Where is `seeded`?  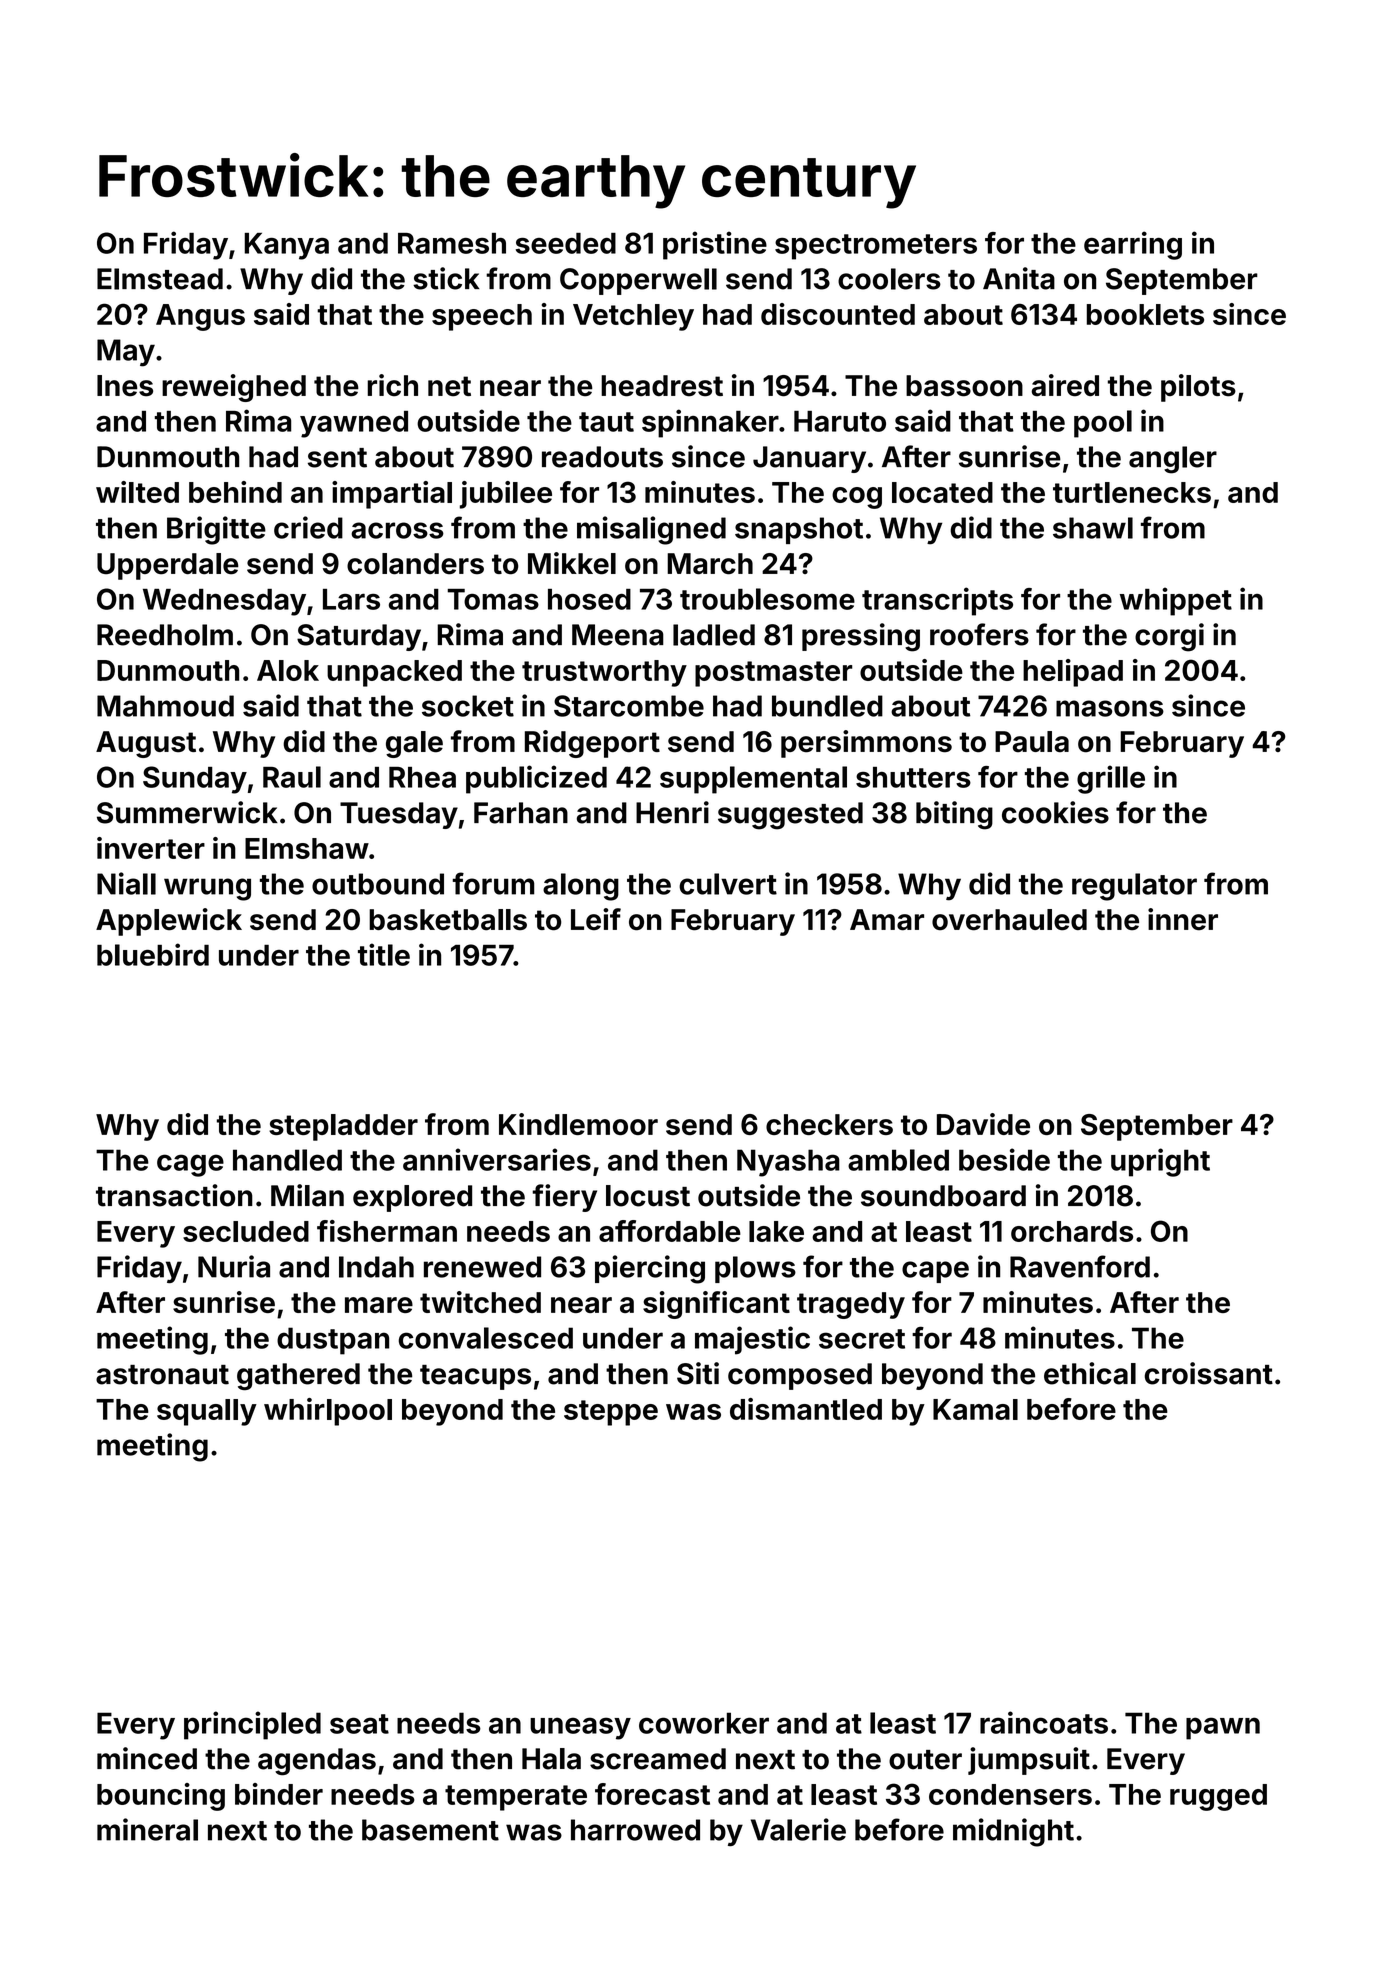
seeded is located at coordinates (566, 243).
